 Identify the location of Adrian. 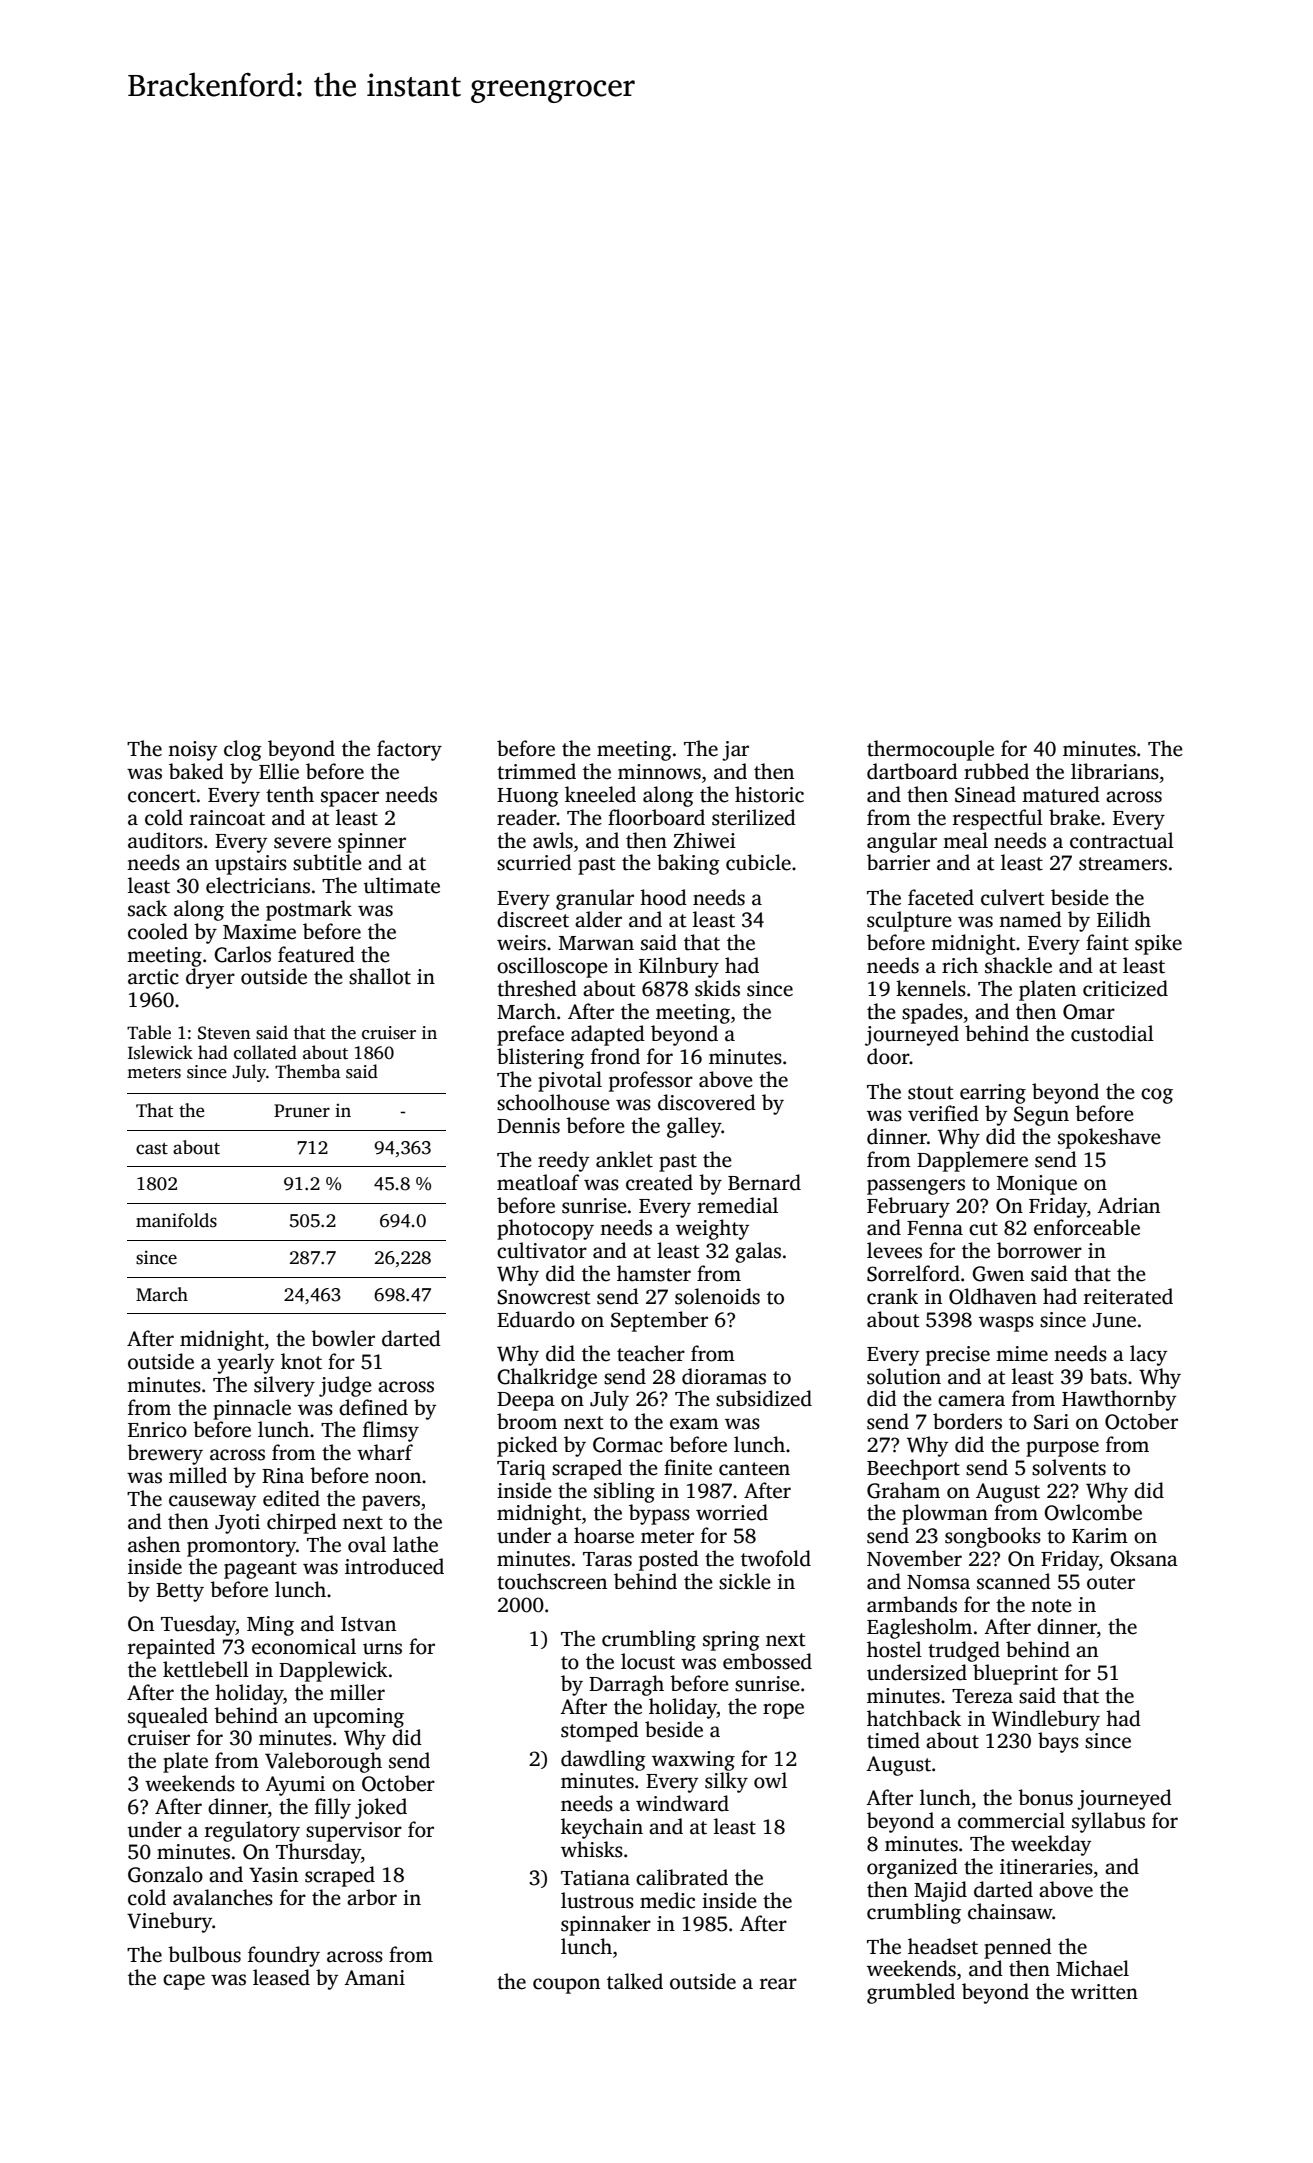
(1128, 1205).
